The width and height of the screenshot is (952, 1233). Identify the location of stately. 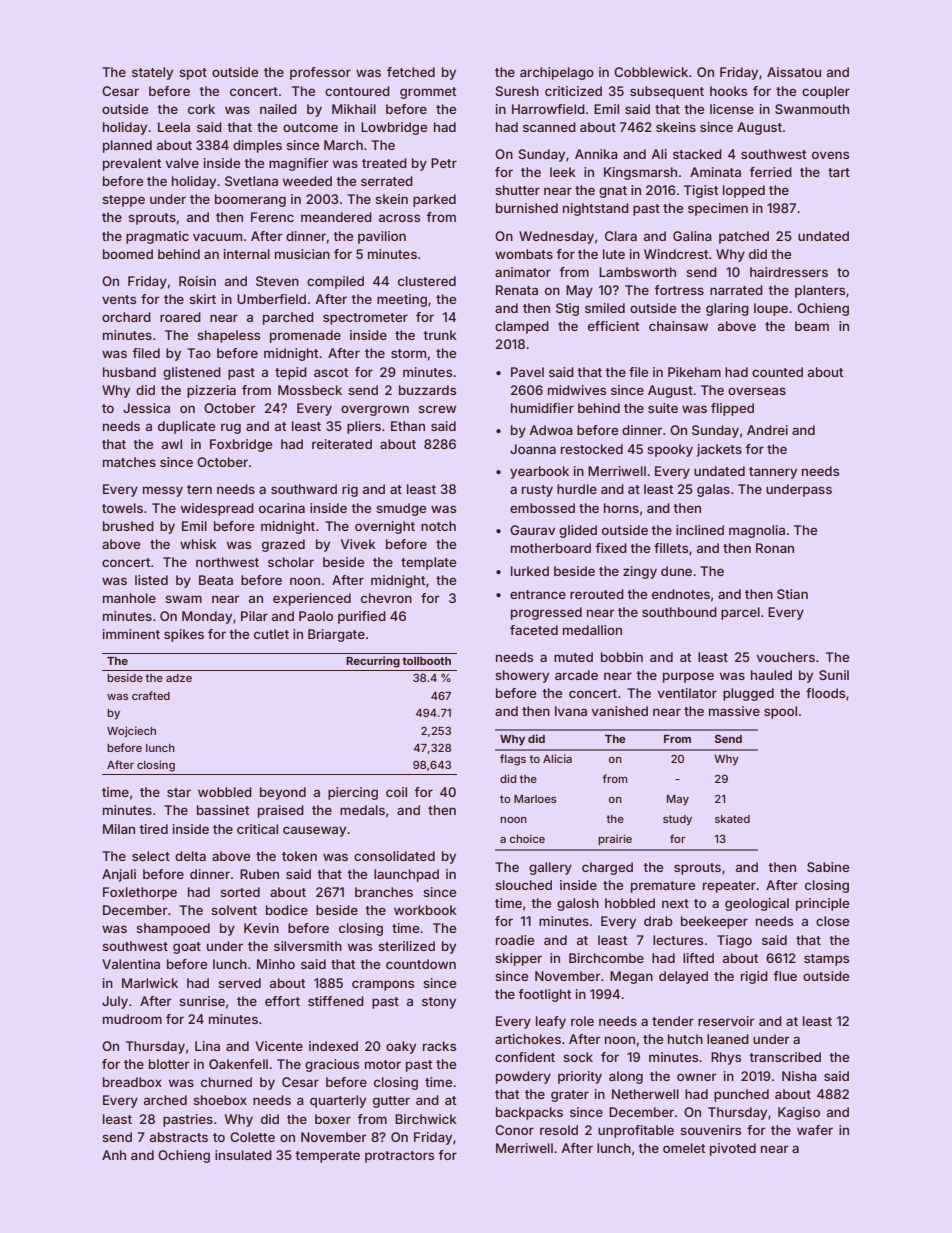
(152, 73).
